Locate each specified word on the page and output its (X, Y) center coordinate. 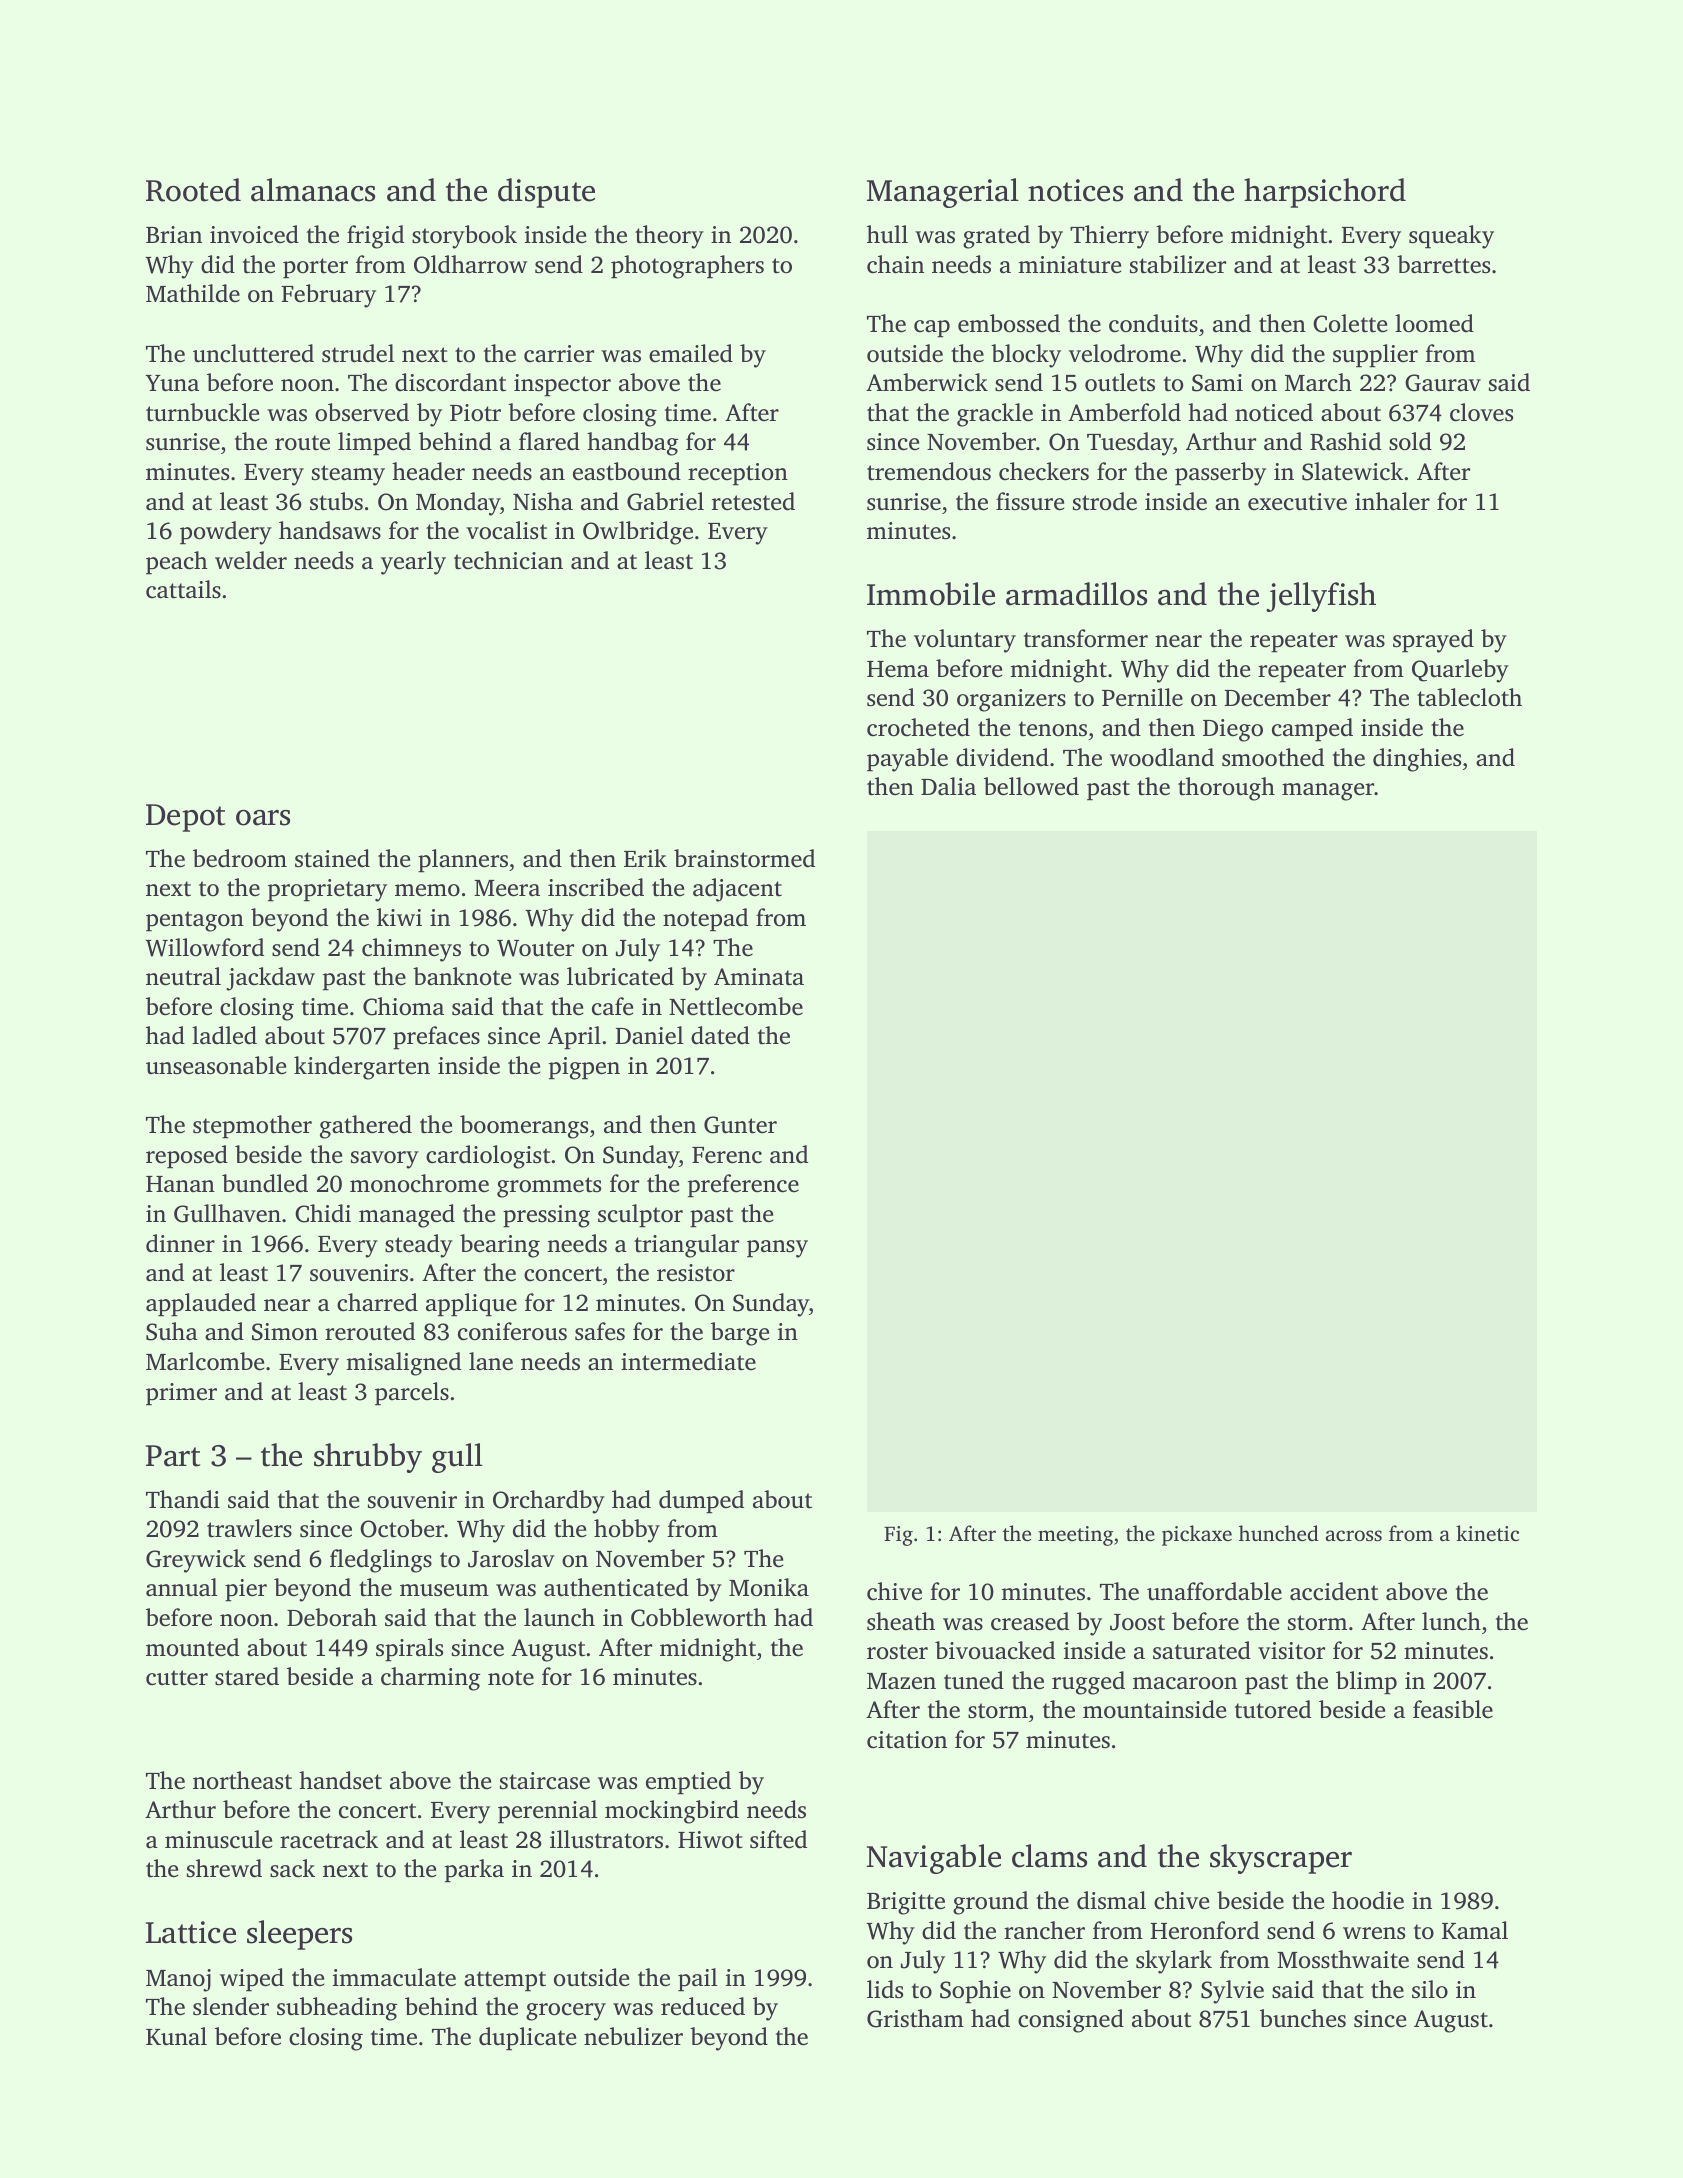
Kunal (176, 2036)
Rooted (193, 190)
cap (932, 329)
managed (407, 1216)
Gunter (740, 1125)
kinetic (1487, 1533)
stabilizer (1178, 264)
